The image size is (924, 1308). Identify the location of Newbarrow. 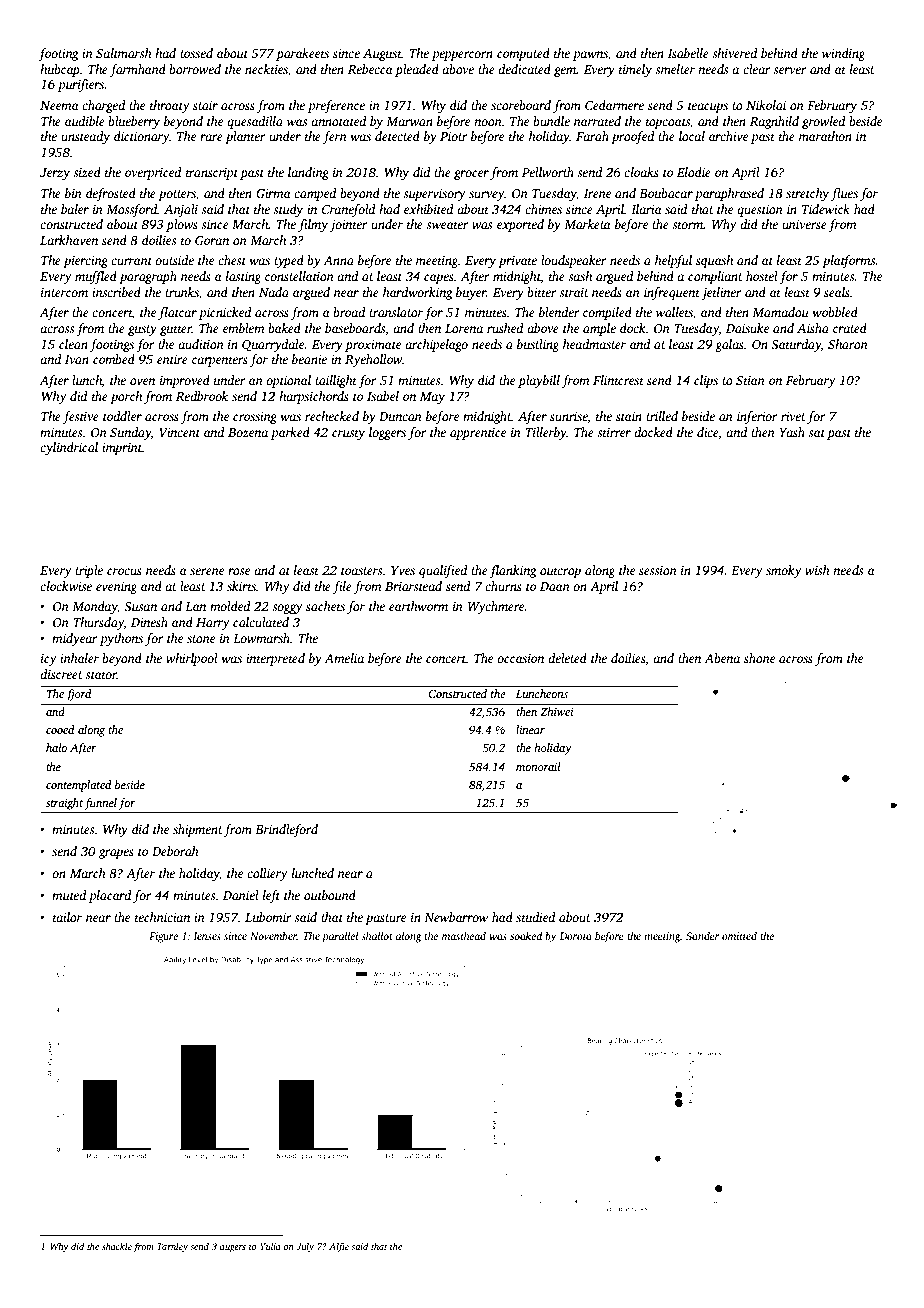
(456, 917).
